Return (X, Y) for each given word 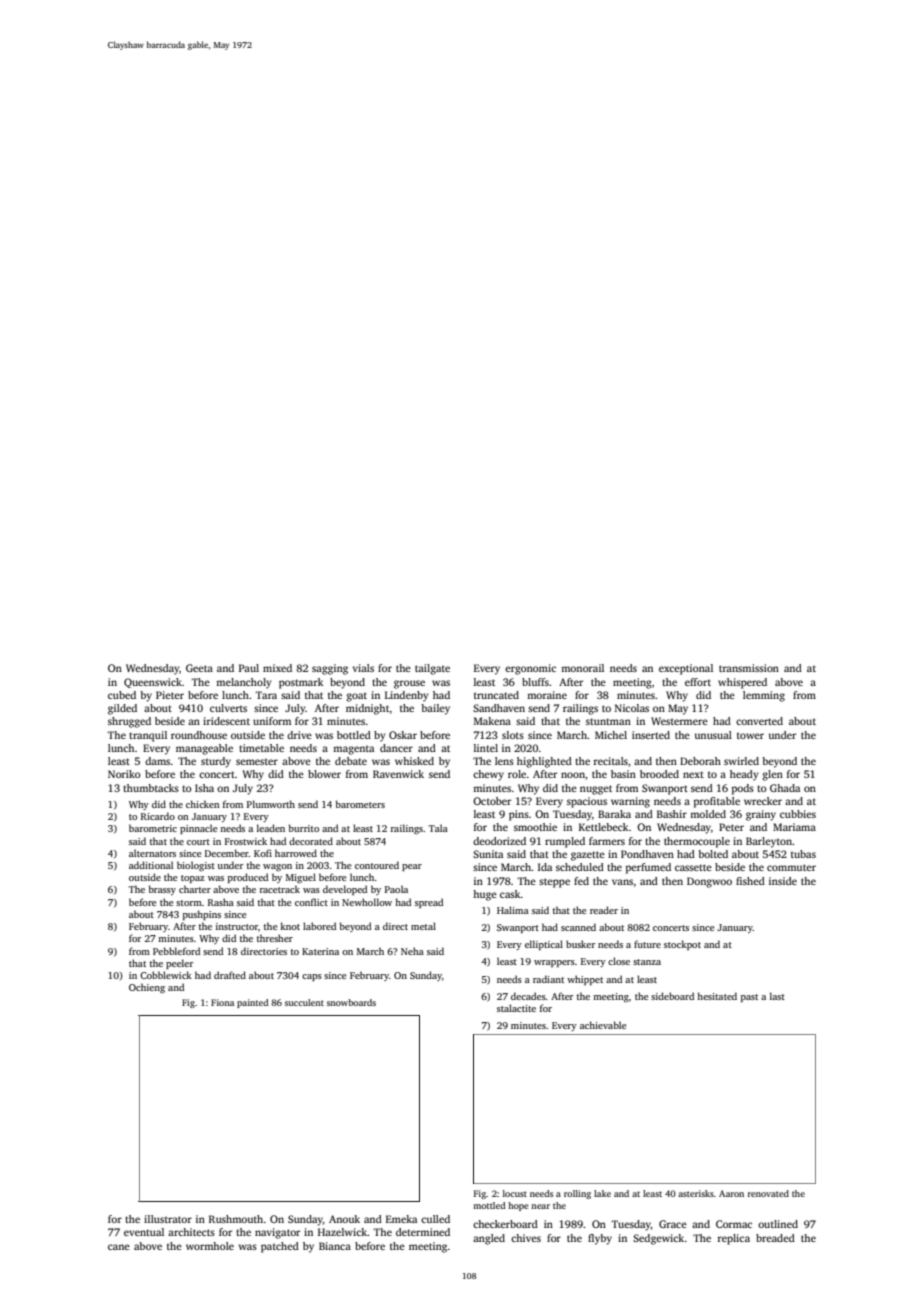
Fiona (222, 1002)
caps (312, 977)
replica (734, 1239)
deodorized (499, 841)
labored (319, 926)
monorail (582, 668)
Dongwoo (709, 882)
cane (119, 1247)
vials (363, 668)
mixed (277, 668)
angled (489, 1239)
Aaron (731, 1193)
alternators (152, 853)
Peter (731, 827)
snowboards (351, 1002)
